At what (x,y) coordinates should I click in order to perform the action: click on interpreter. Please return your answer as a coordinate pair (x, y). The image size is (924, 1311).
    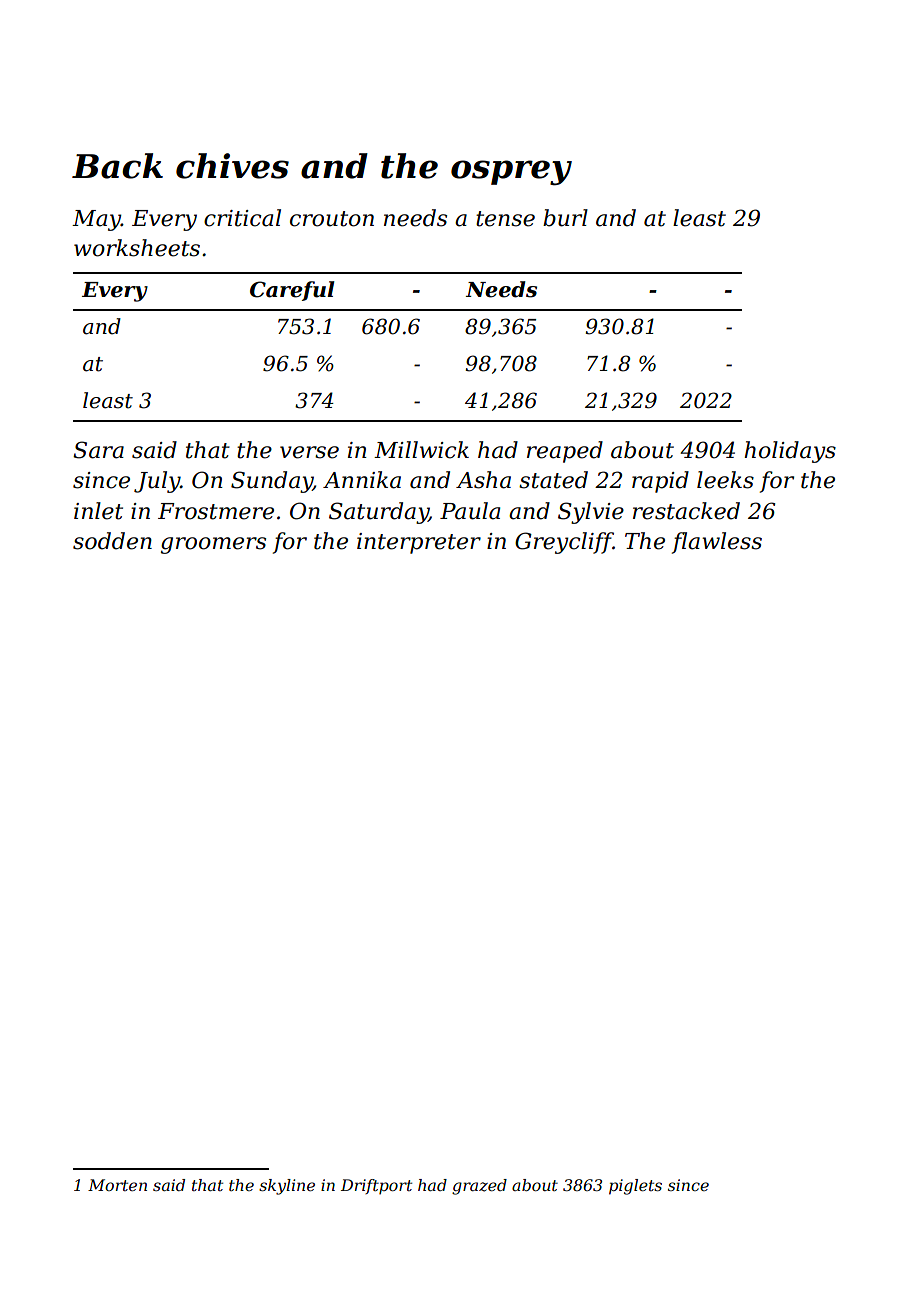
    Looking at the image, I should click on (419, 543).
